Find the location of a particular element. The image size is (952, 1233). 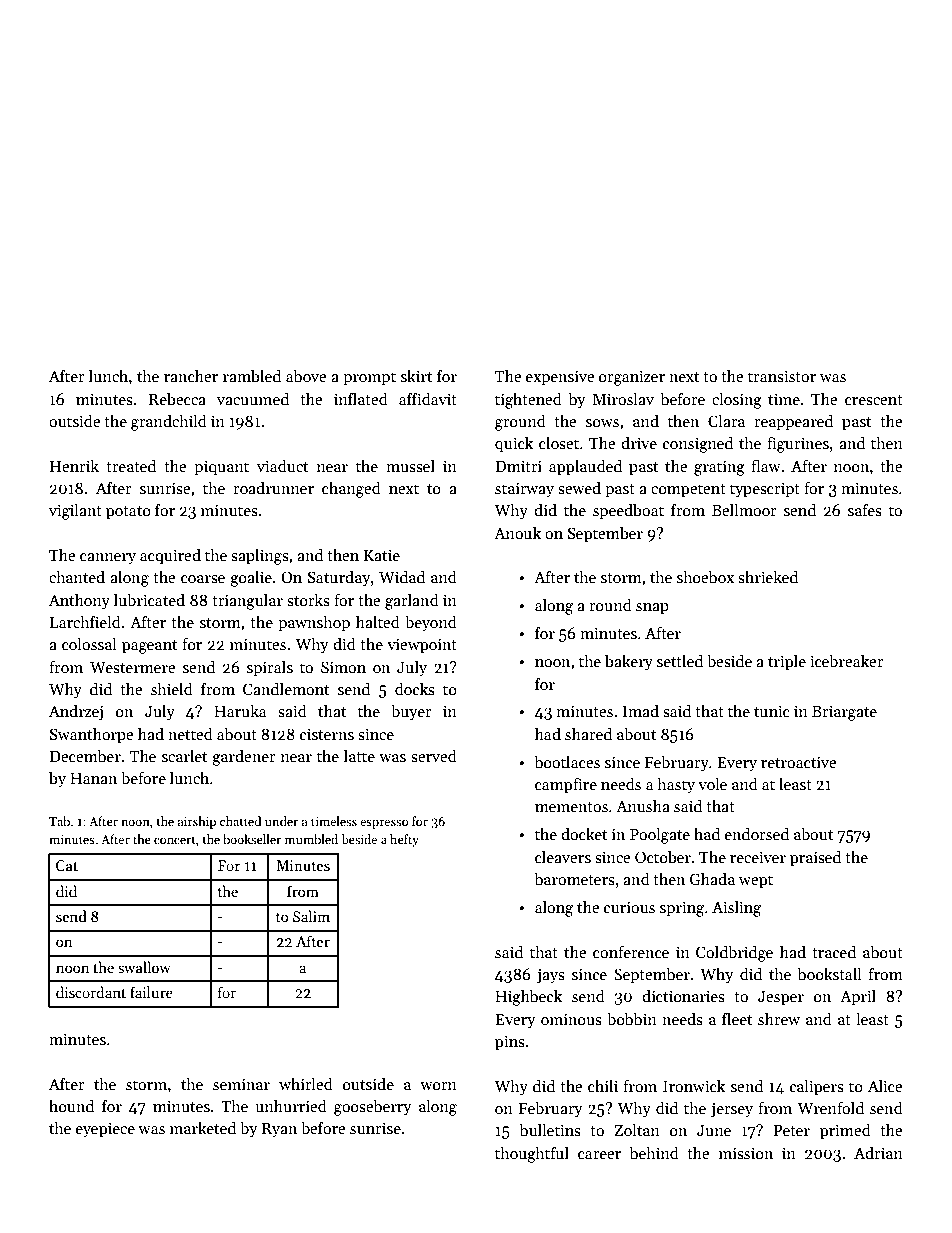

stairway is located at coordinates (524, 490).
